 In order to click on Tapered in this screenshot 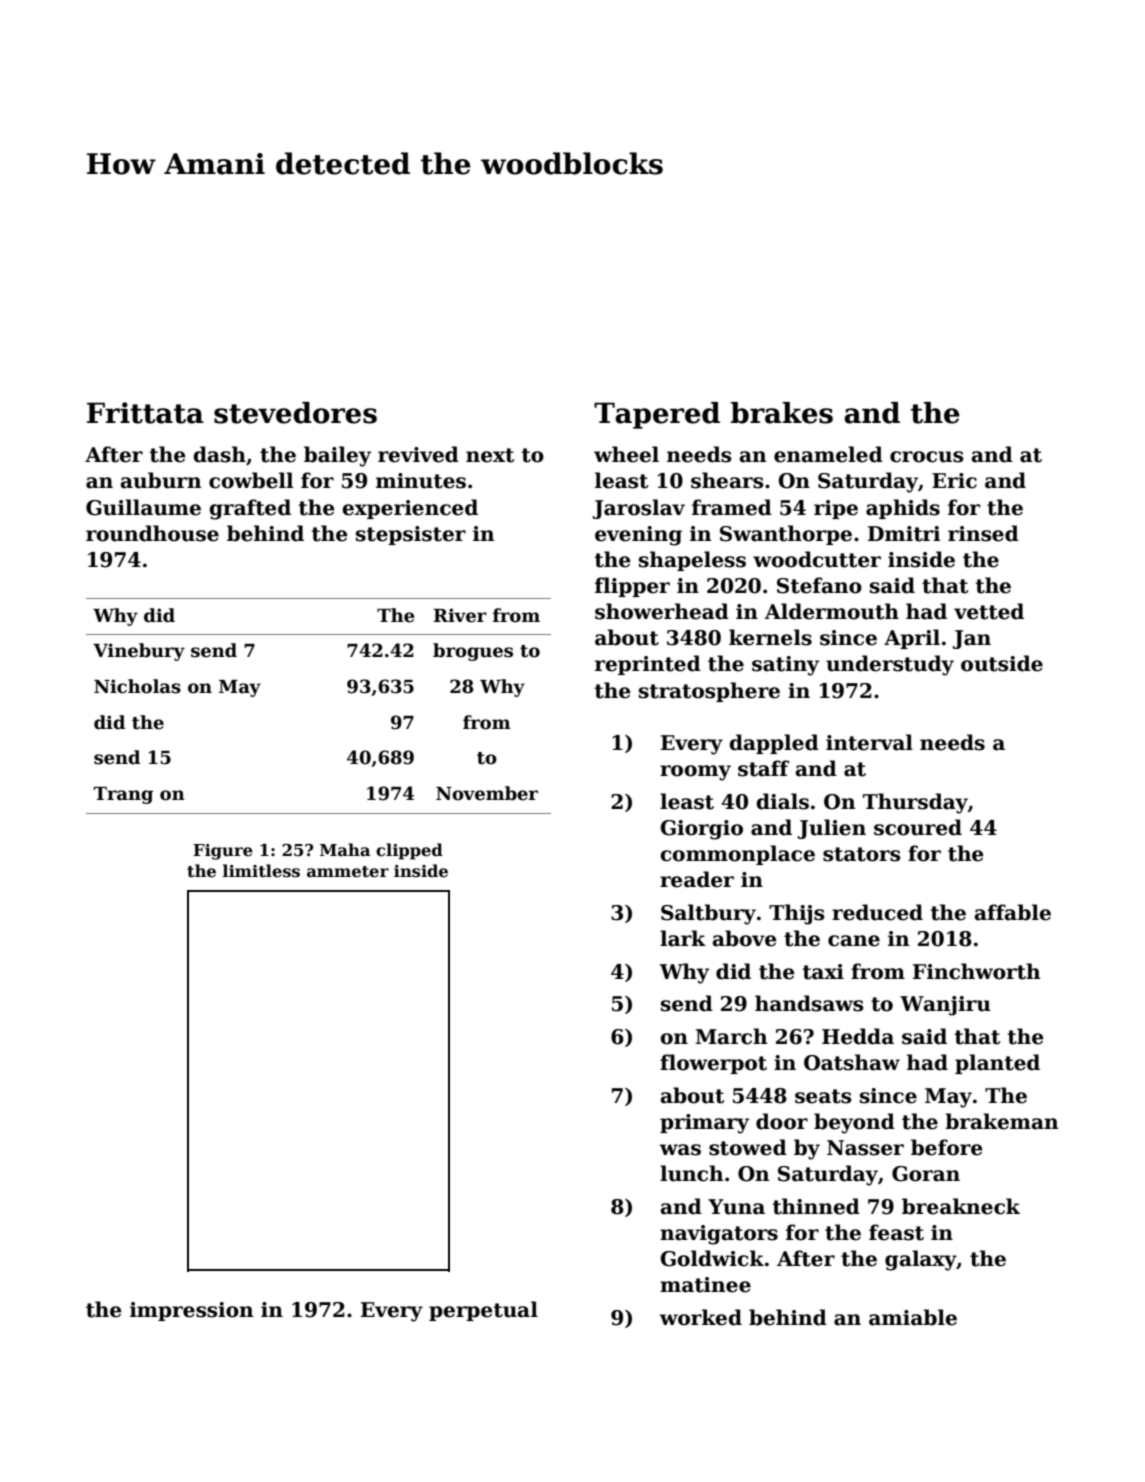, I will do `click(657, 415)`.
